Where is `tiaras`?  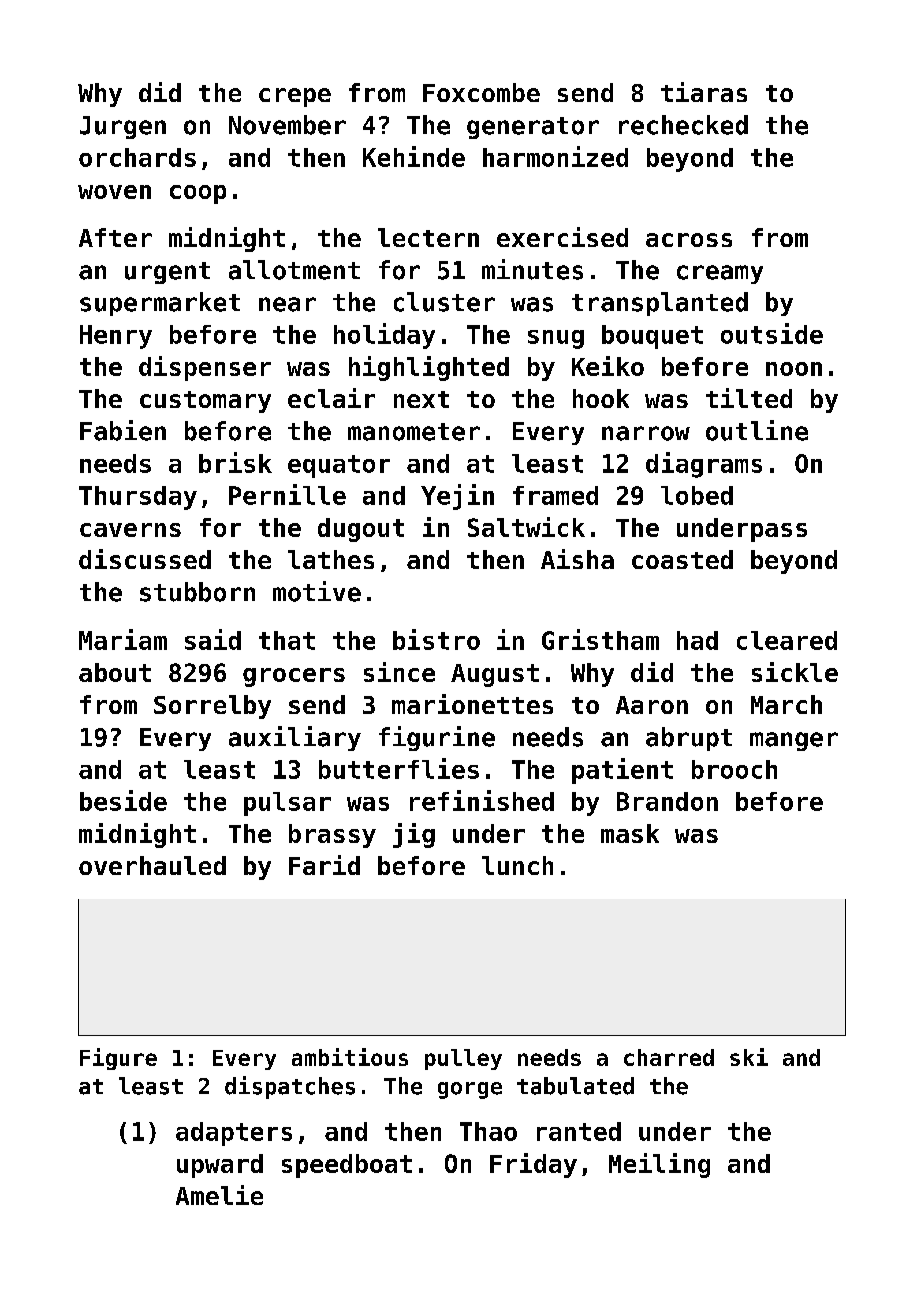
tiaras is located at coordinates (704, 92).
